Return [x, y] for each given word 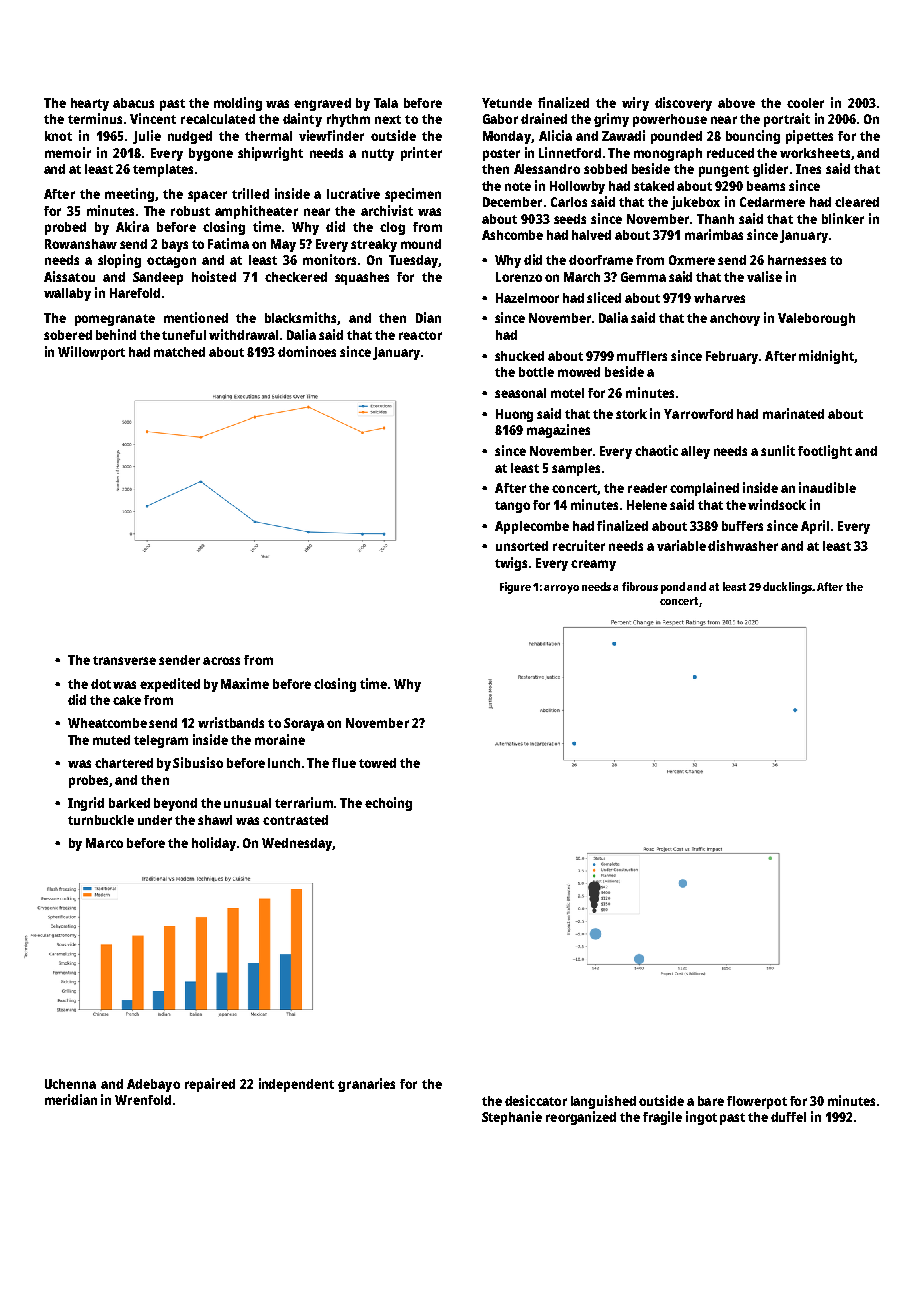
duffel [788, 1117]
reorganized [581, 1118]
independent [296, 1085]
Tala [386, 103]
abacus [133, 103]
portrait [787, 120]
